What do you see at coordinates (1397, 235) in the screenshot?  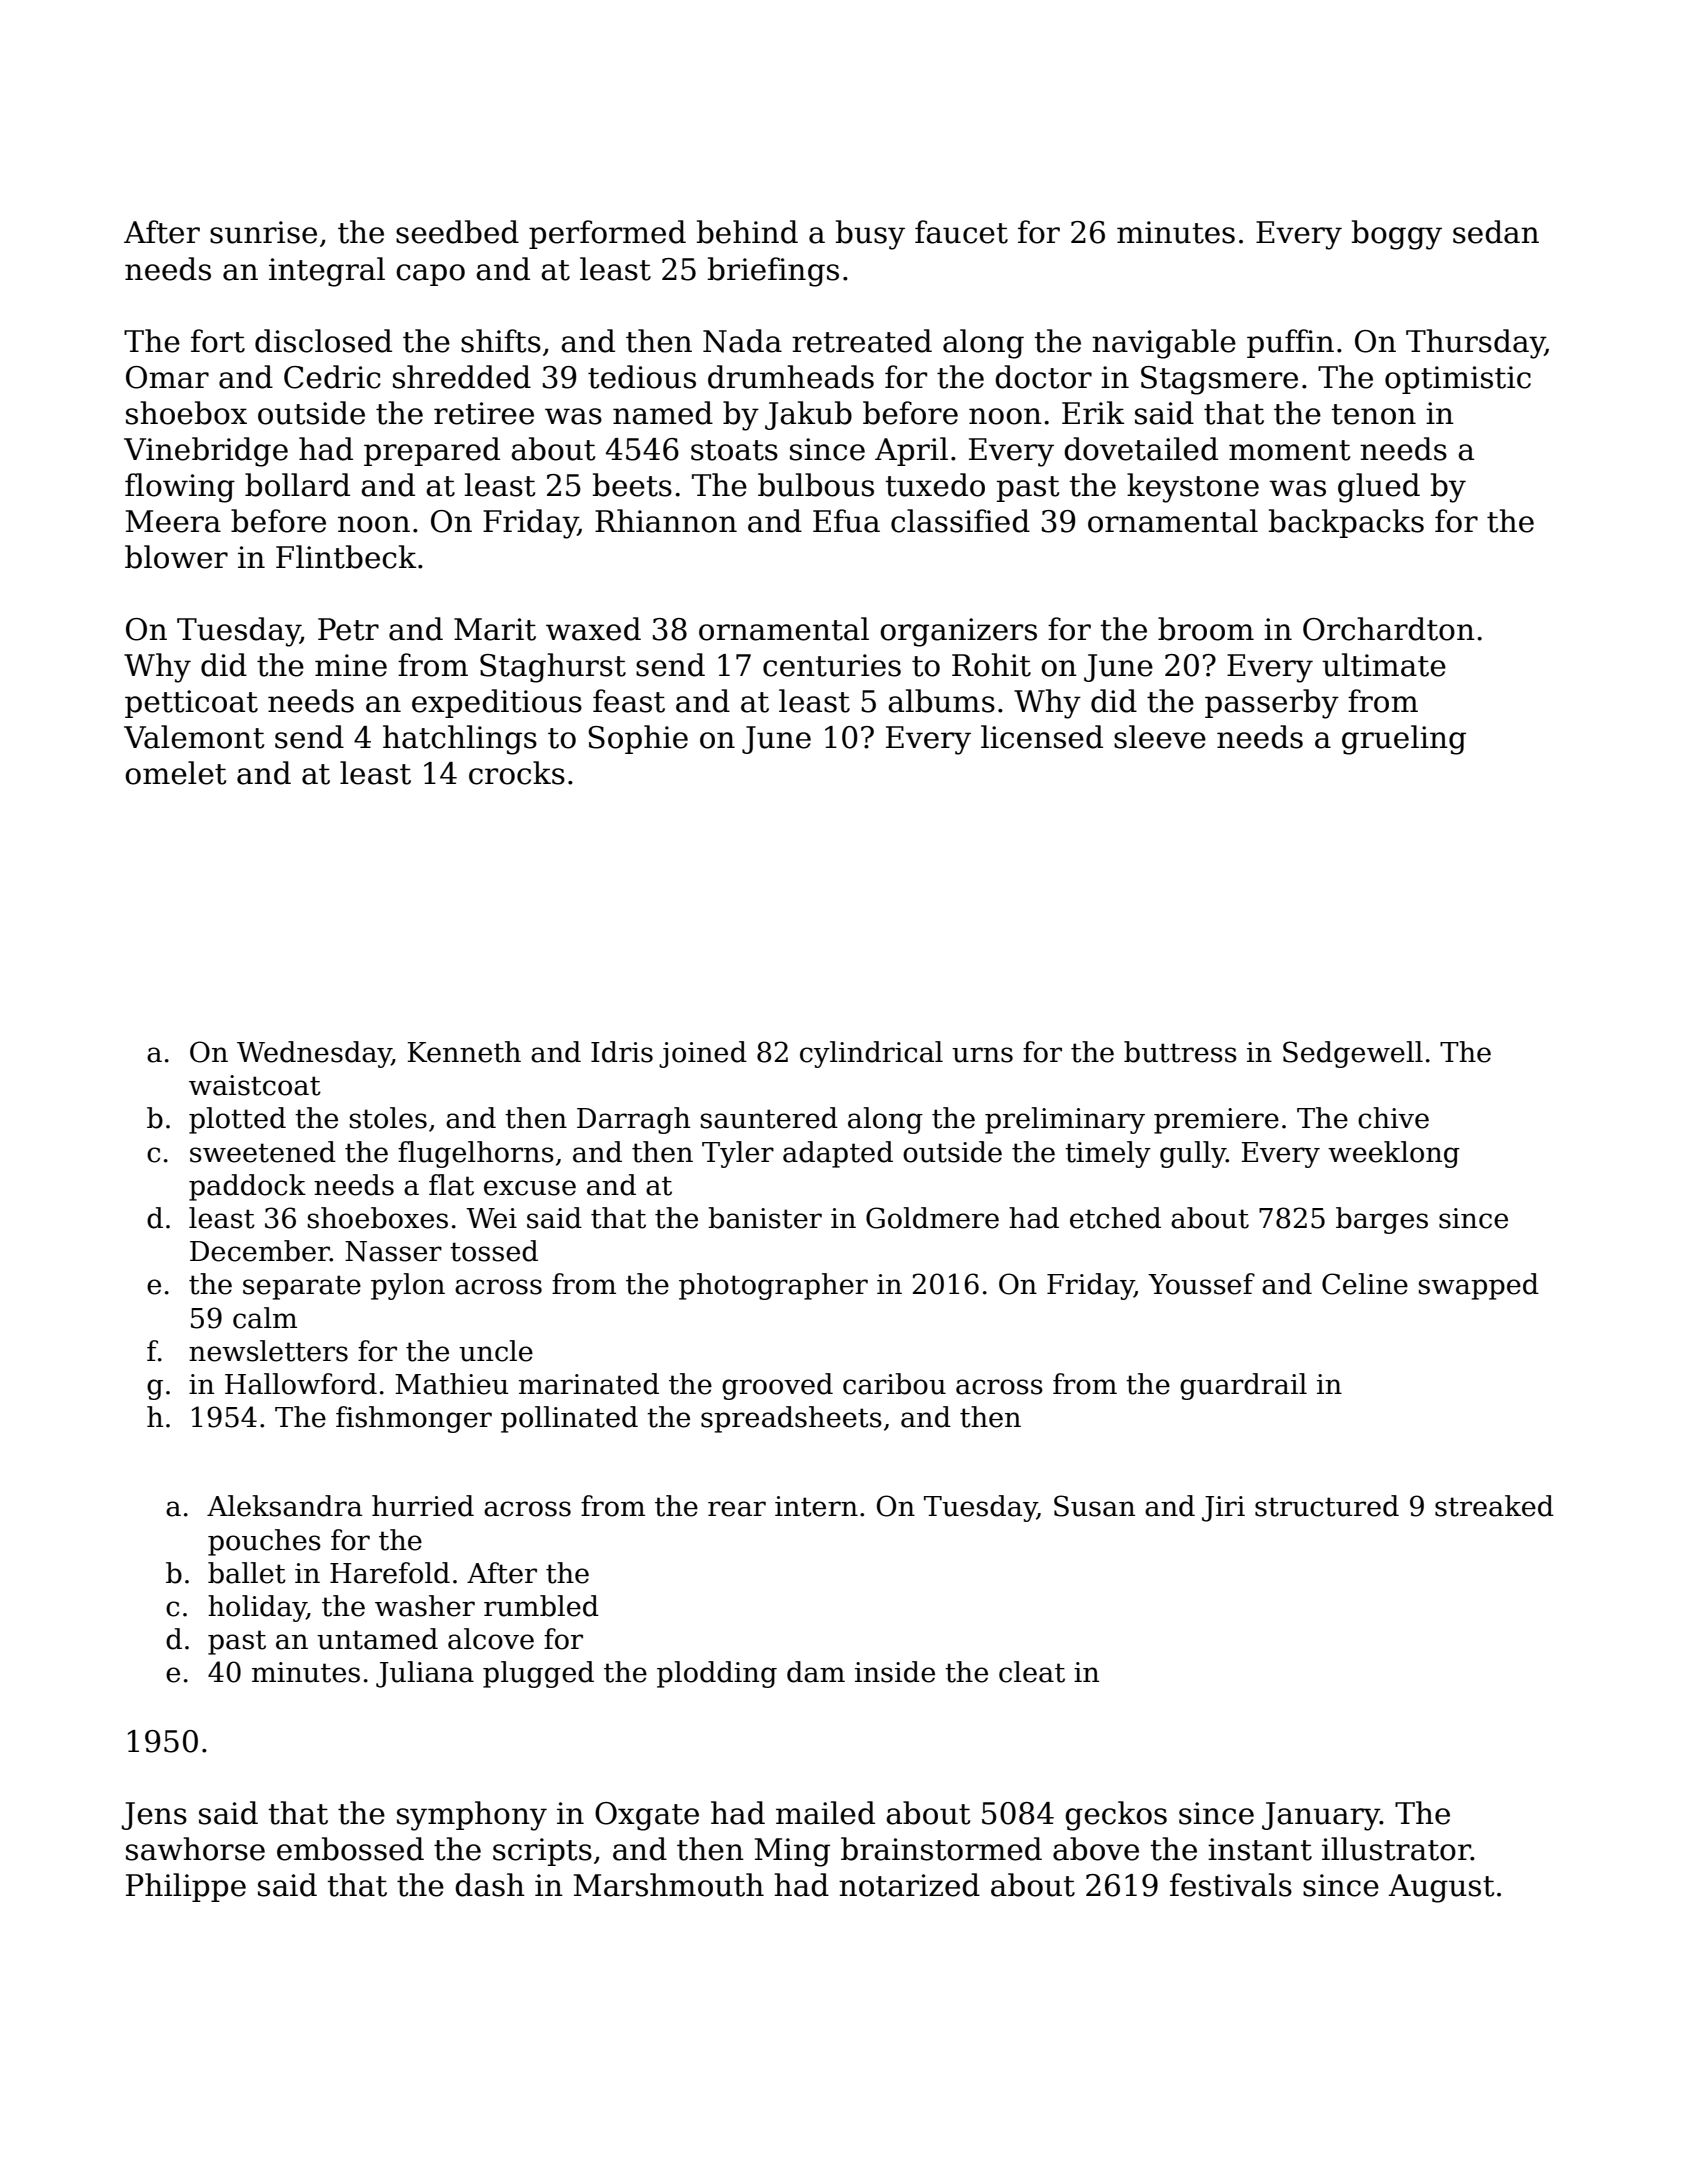 I see `boggy` at bounding box center [1397, 235].
